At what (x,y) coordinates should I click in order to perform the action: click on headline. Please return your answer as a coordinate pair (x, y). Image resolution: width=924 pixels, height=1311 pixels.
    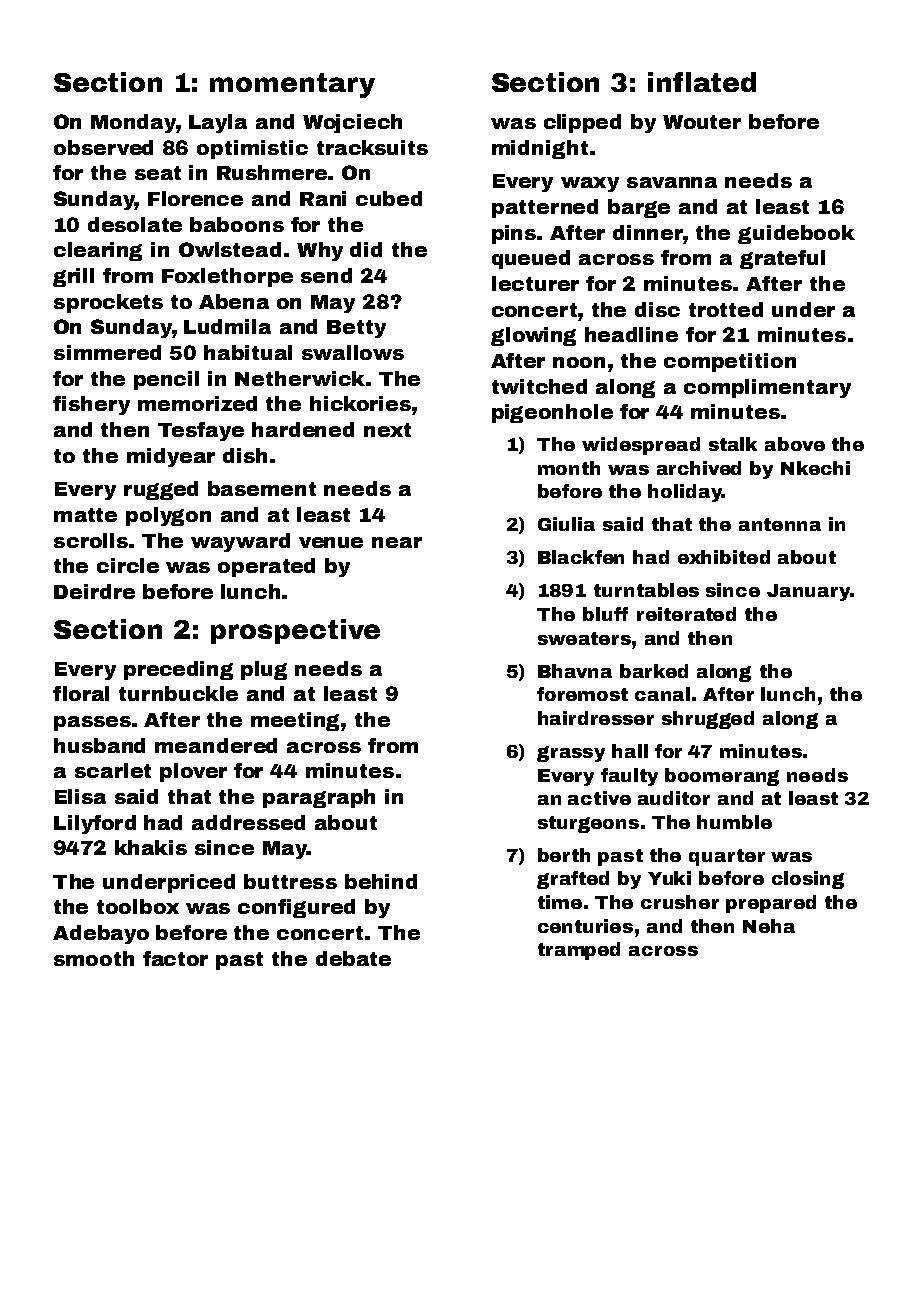
    Looking at the image, I should click on (631, 334).
